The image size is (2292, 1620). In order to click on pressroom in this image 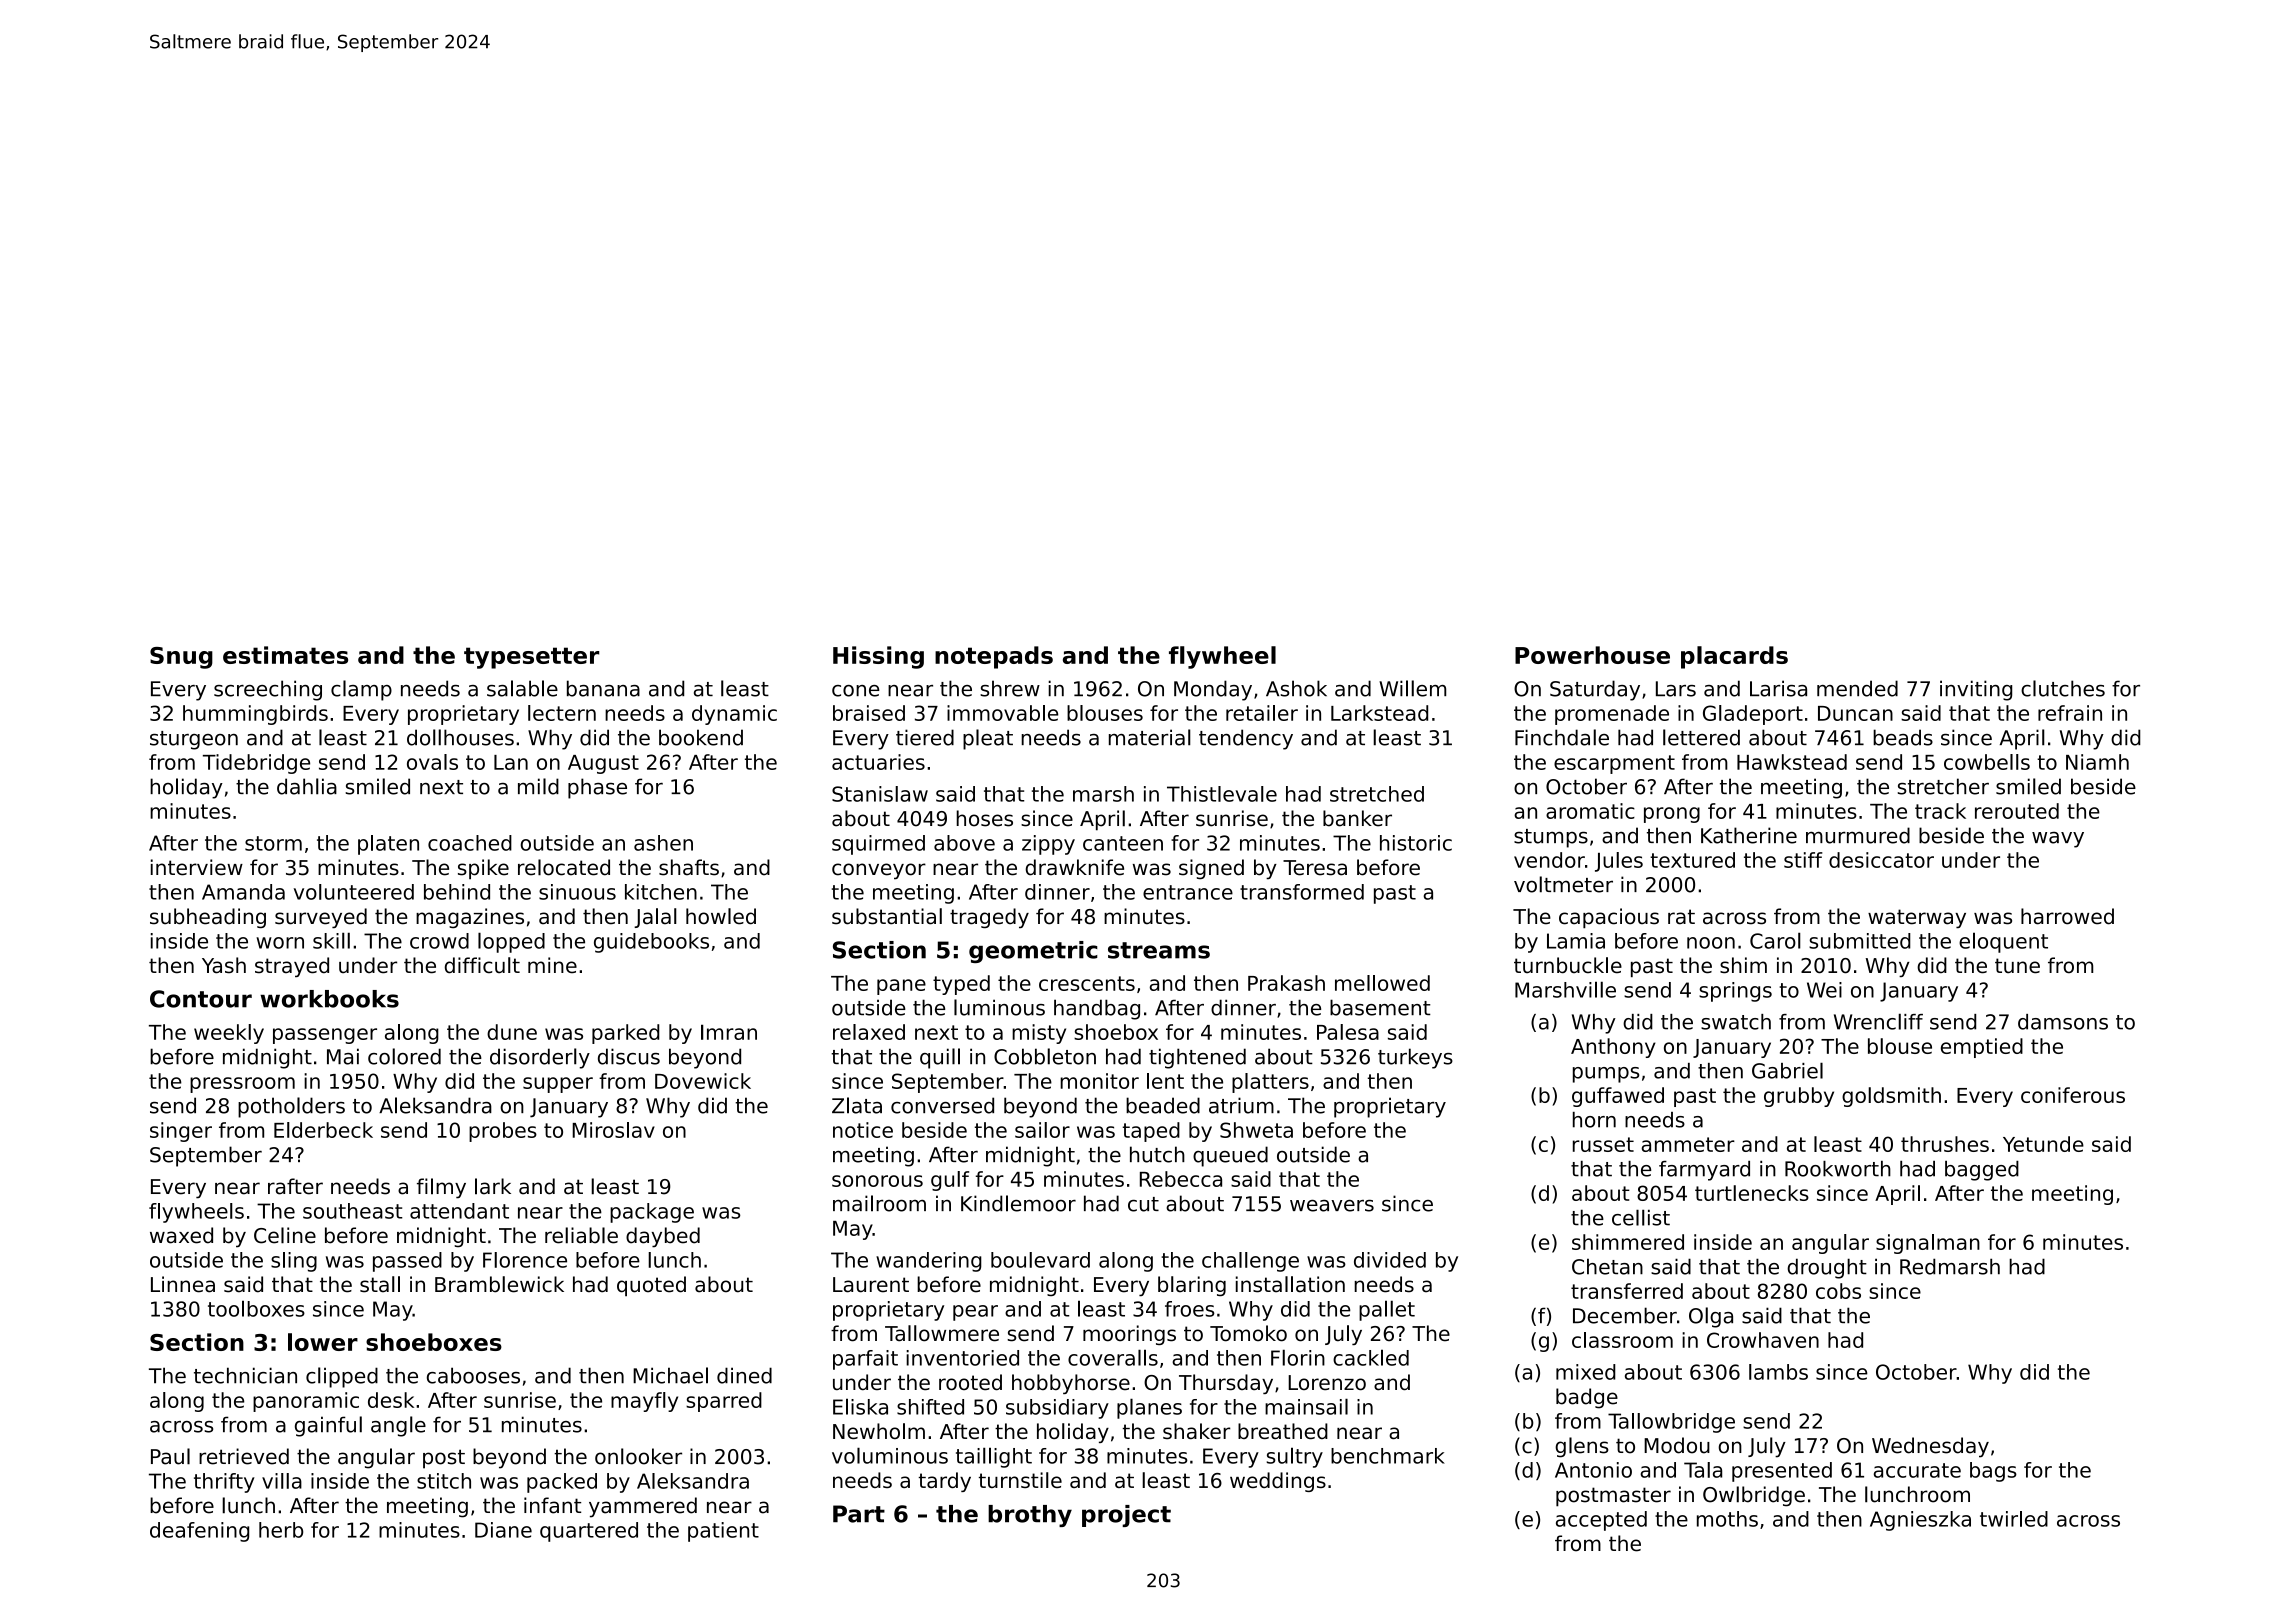, I will do `click(242, 1085)`.
